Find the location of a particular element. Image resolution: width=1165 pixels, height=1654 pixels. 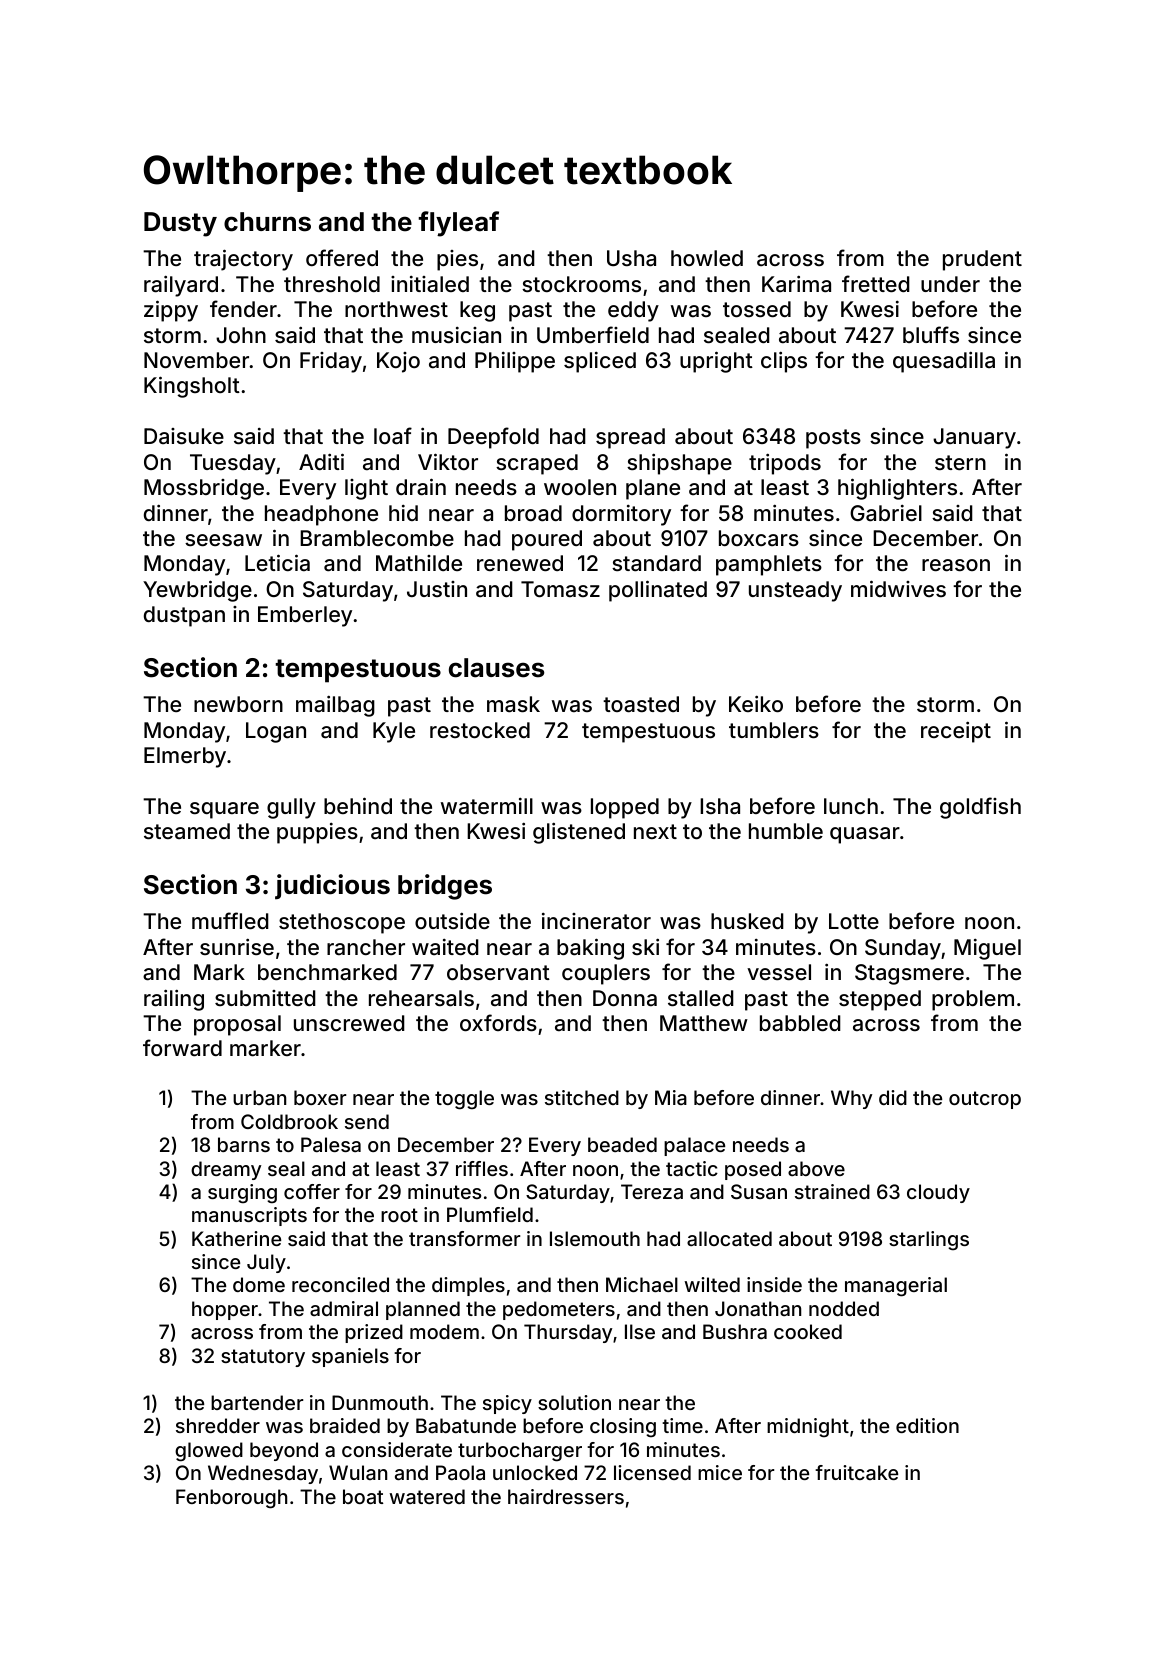

watered is located at coordinates (427, 1496).
